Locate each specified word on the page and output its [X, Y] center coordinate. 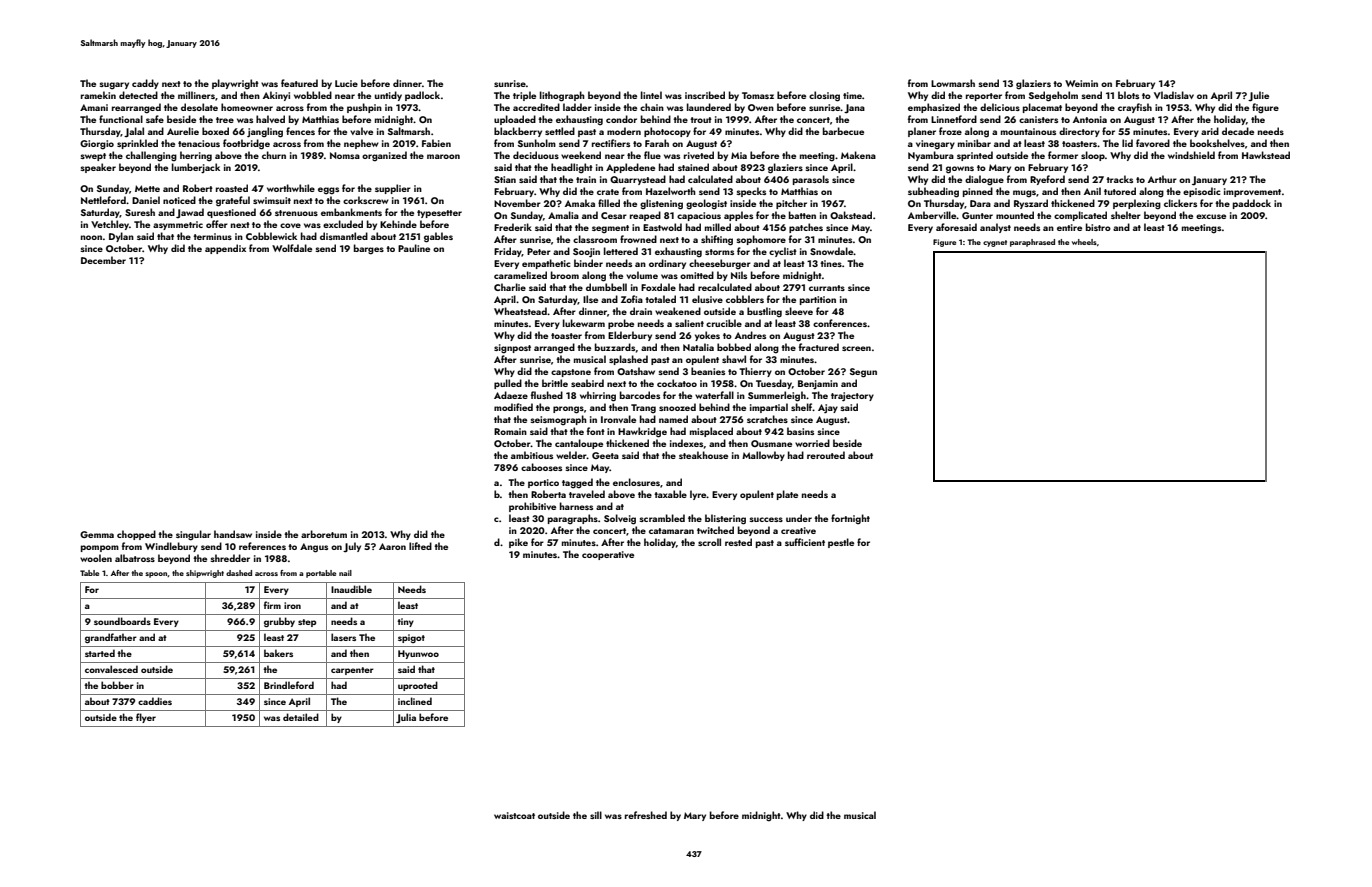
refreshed [646, 815]
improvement [1252, 192]
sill [596, 815]
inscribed [705, 95]
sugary [114, 86]
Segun [863, 373]
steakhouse [703, 455]
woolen [96, 558]
